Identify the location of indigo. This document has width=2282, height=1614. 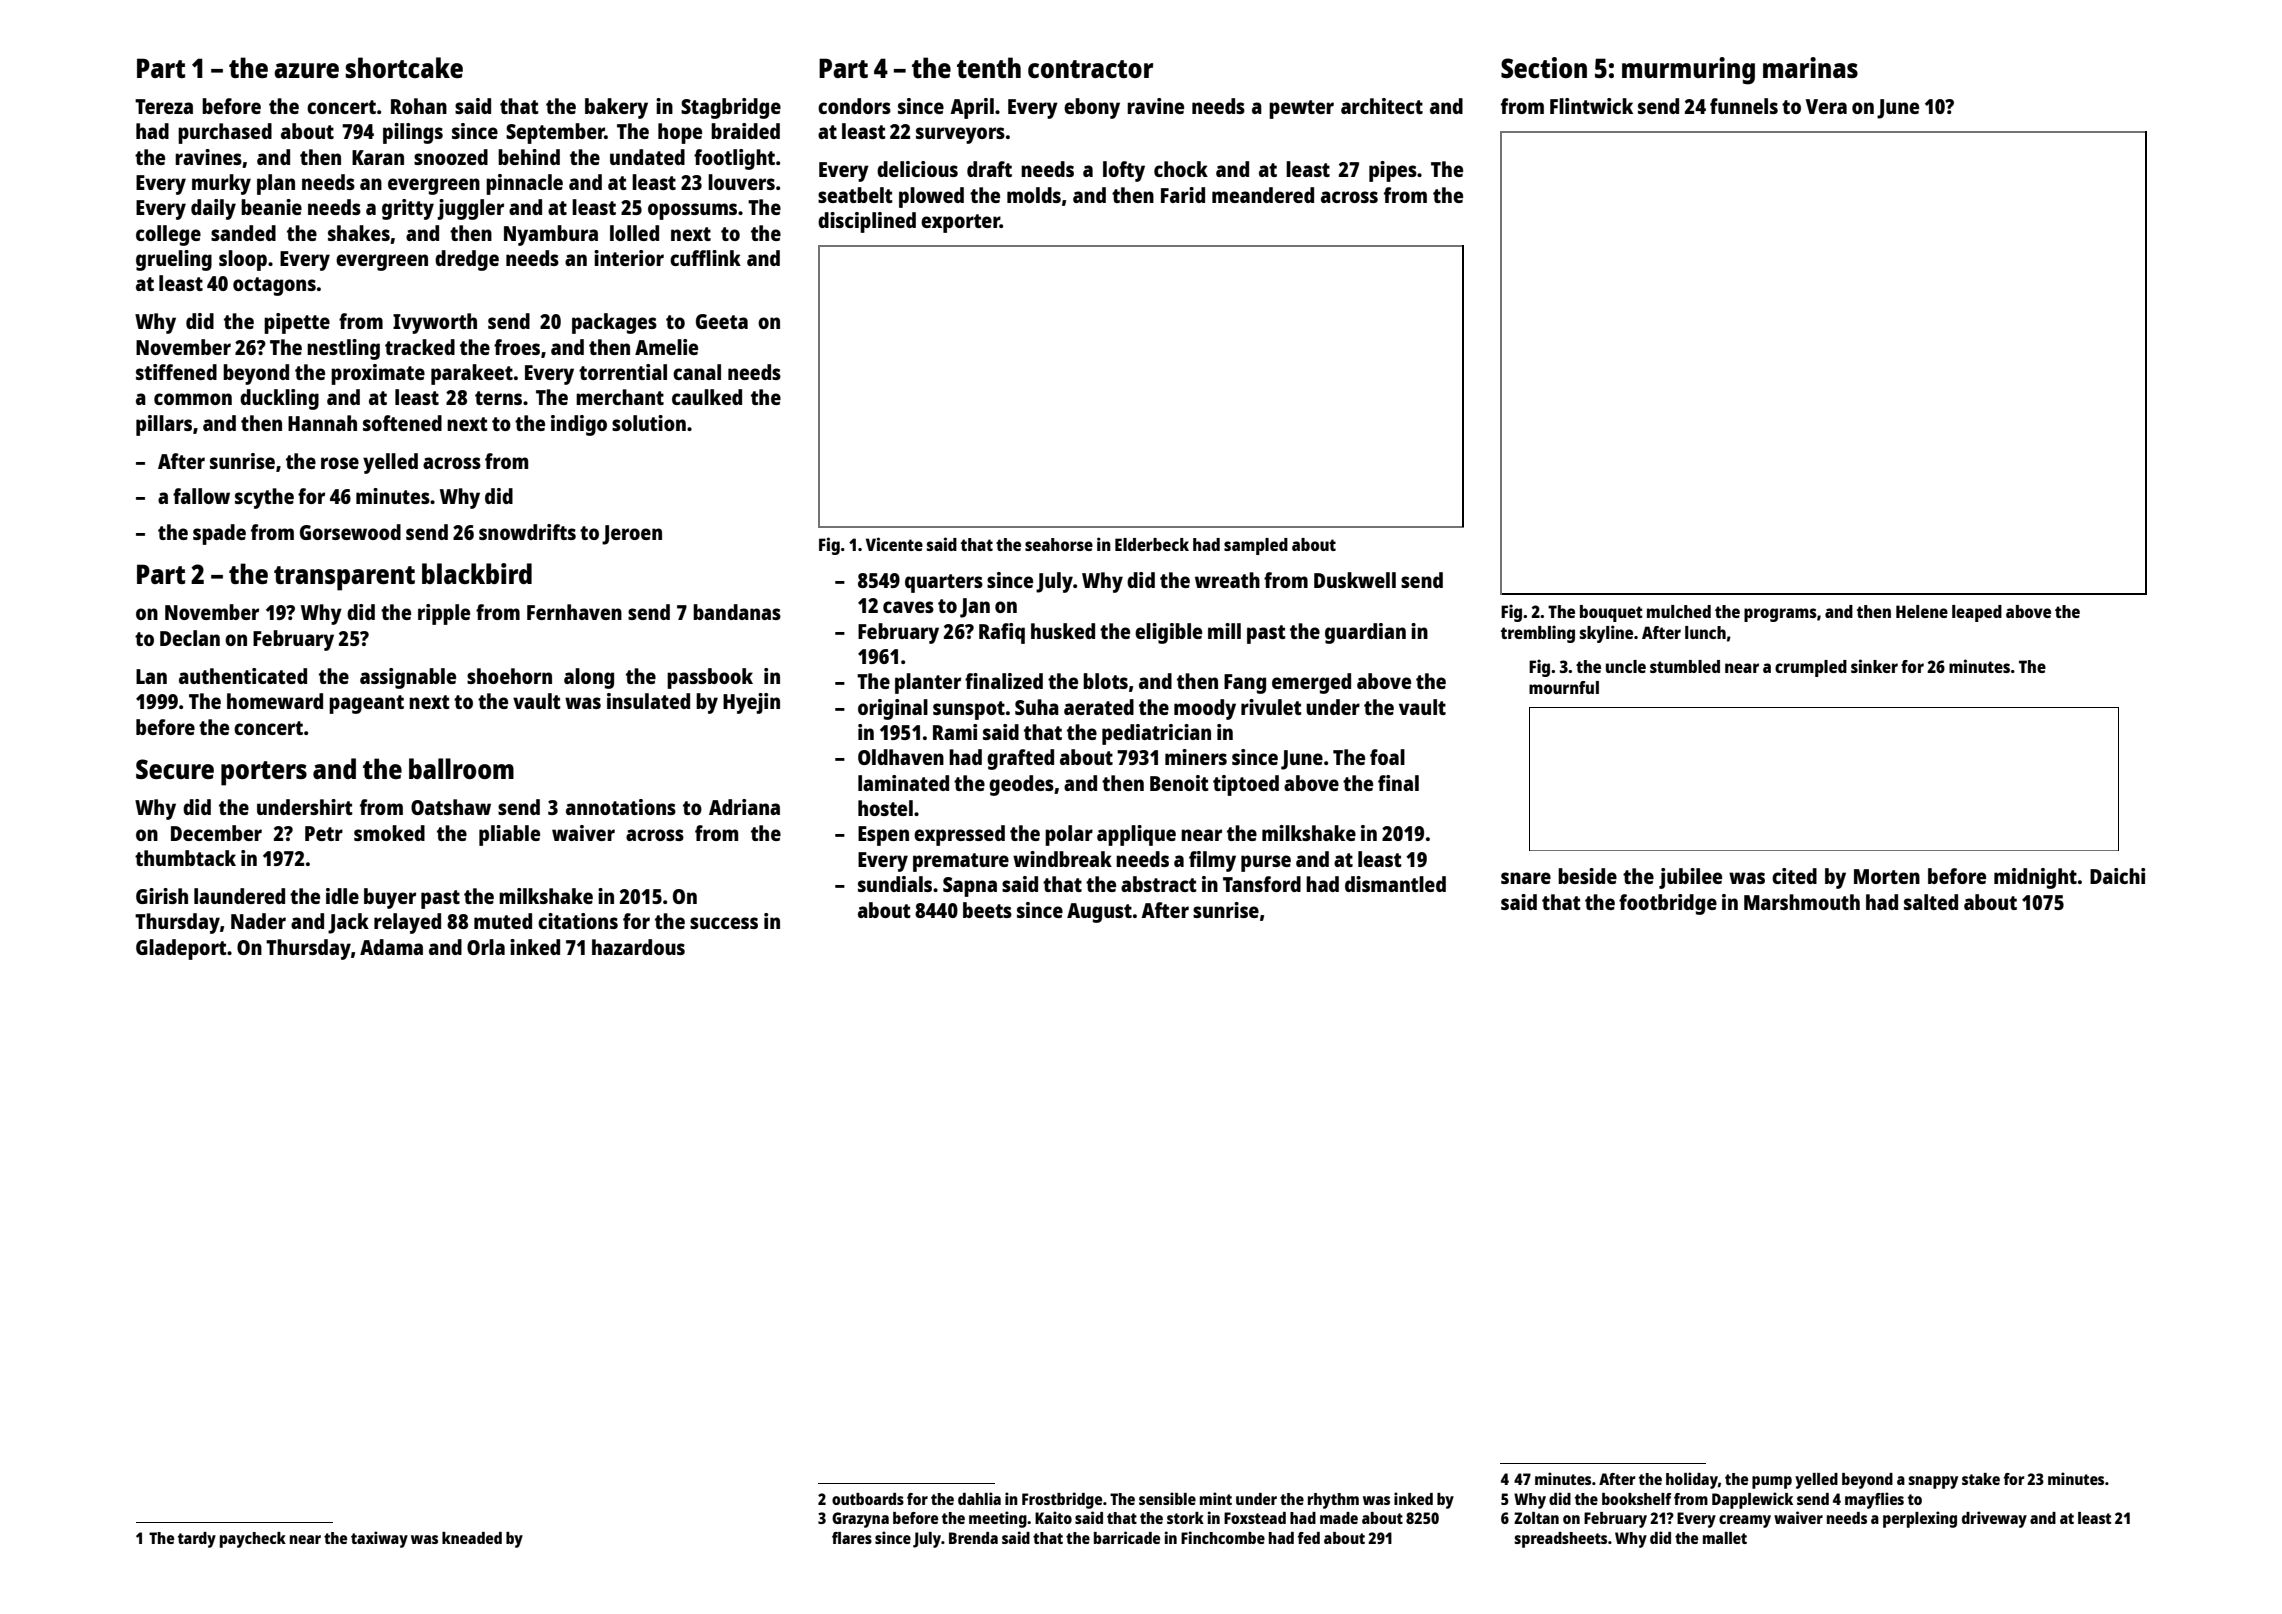
(579, 425).
